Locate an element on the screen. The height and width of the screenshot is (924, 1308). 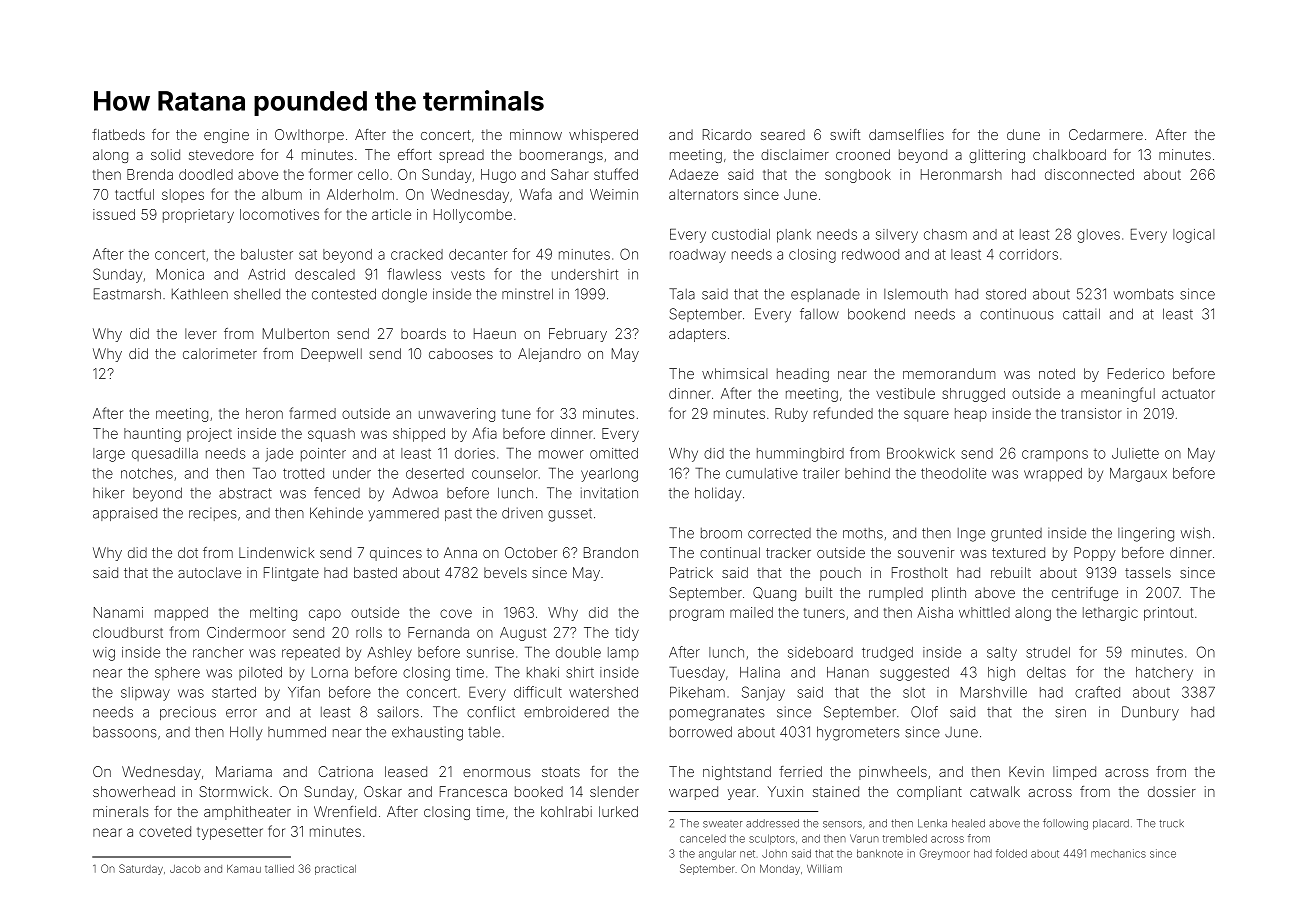
lethargic is located at coordinates (1110, 614).
